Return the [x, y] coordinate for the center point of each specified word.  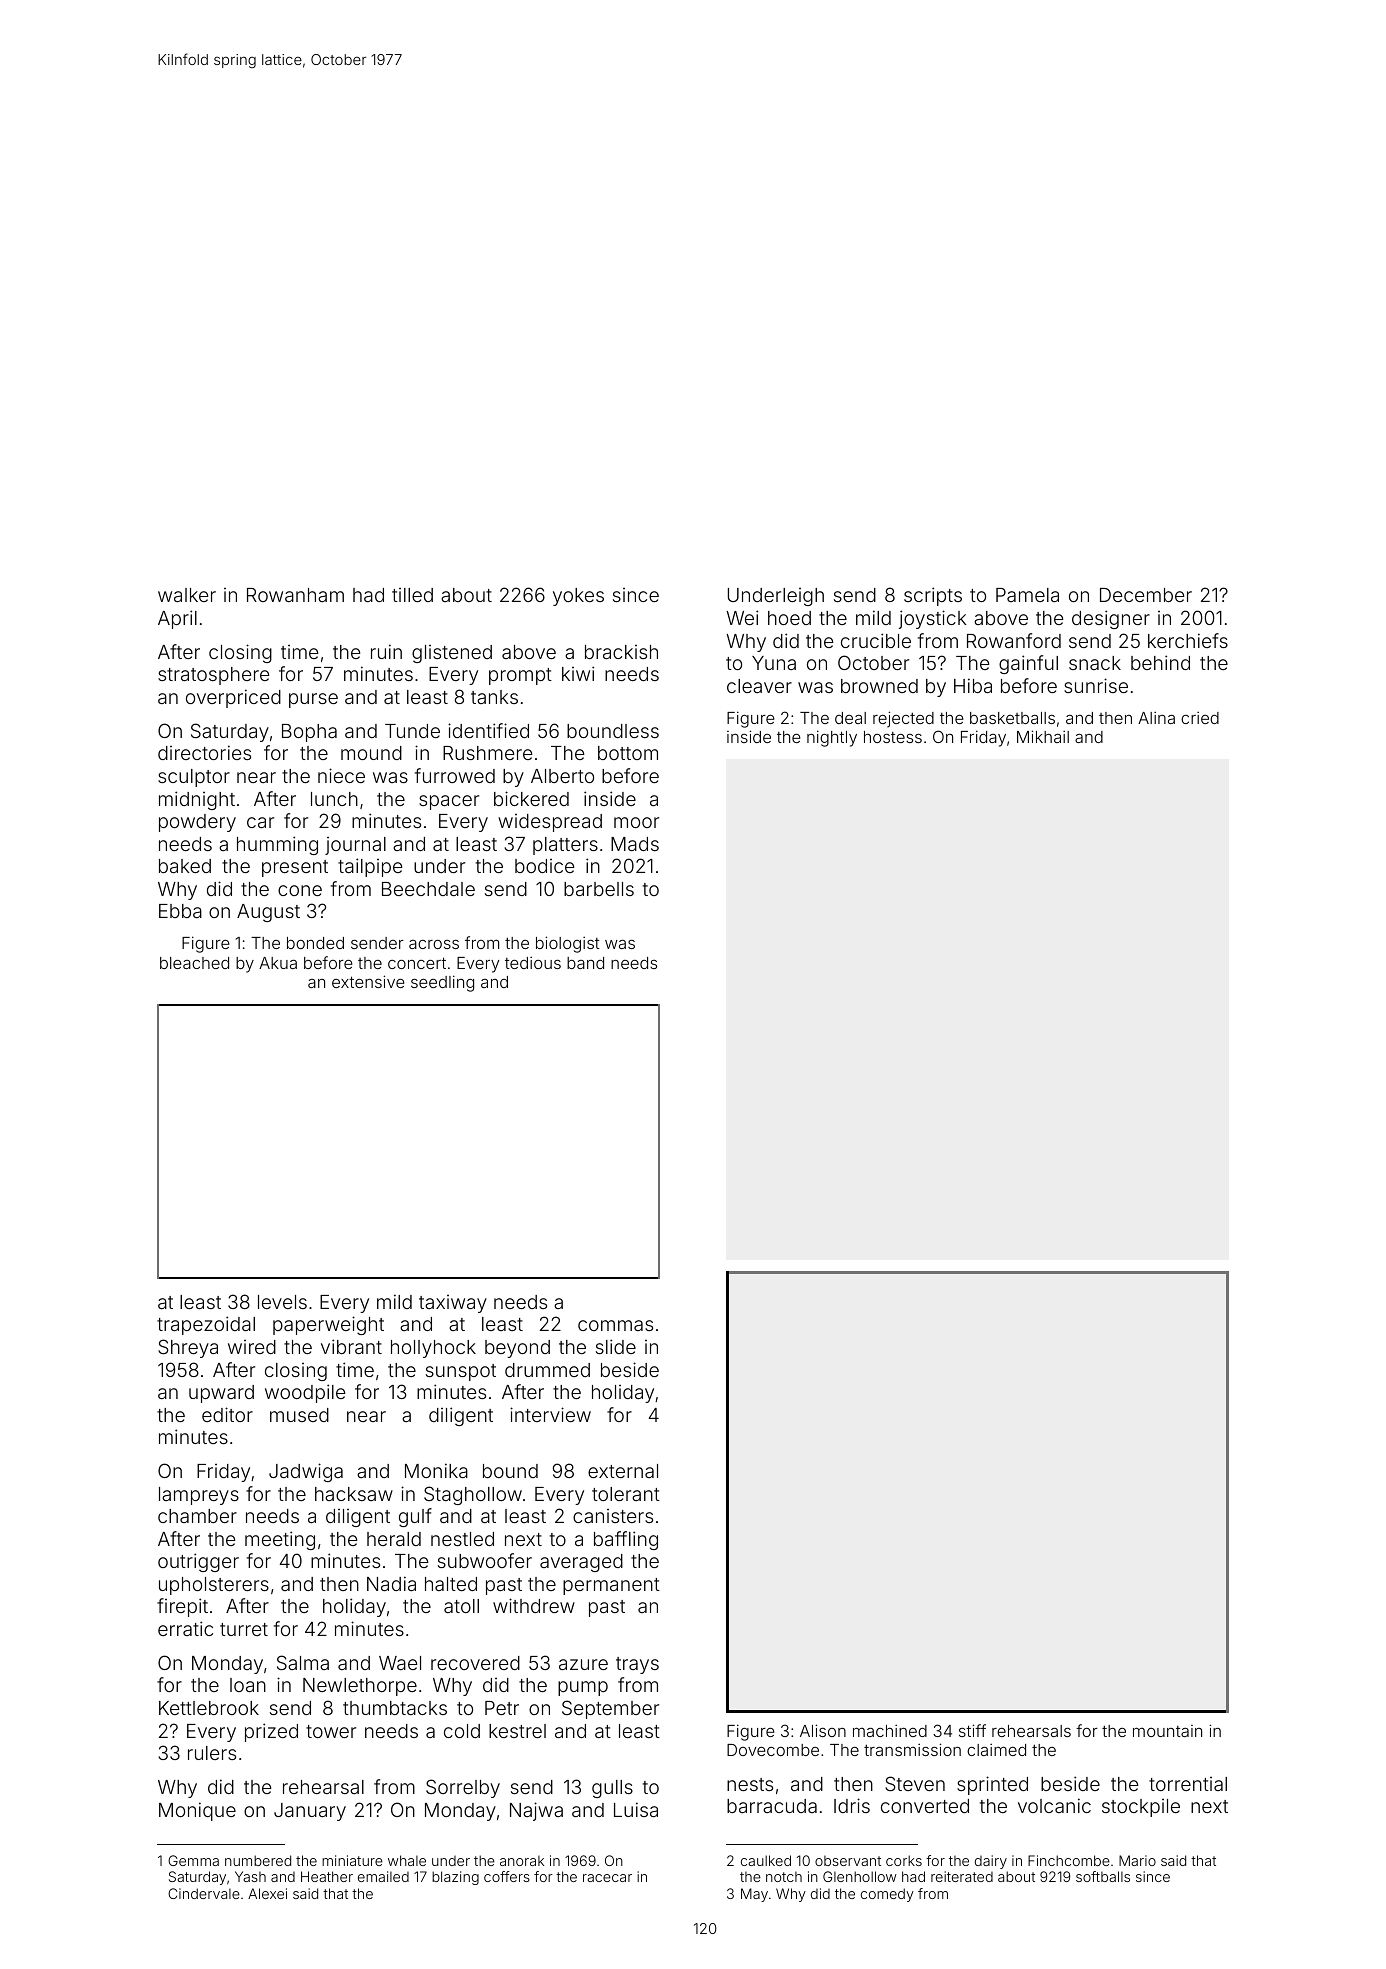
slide [616, 1346]
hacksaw [354, 1494]
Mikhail [1043, 736]
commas [615, 1325]
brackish [621, 652]
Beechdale [428, 889]
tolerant [626, 1494]
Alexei [267, 1893]
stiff [972, 1730]
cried [1200, 717]
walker [187, 595]
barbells [599, 889]
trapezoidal [206, 1325]
